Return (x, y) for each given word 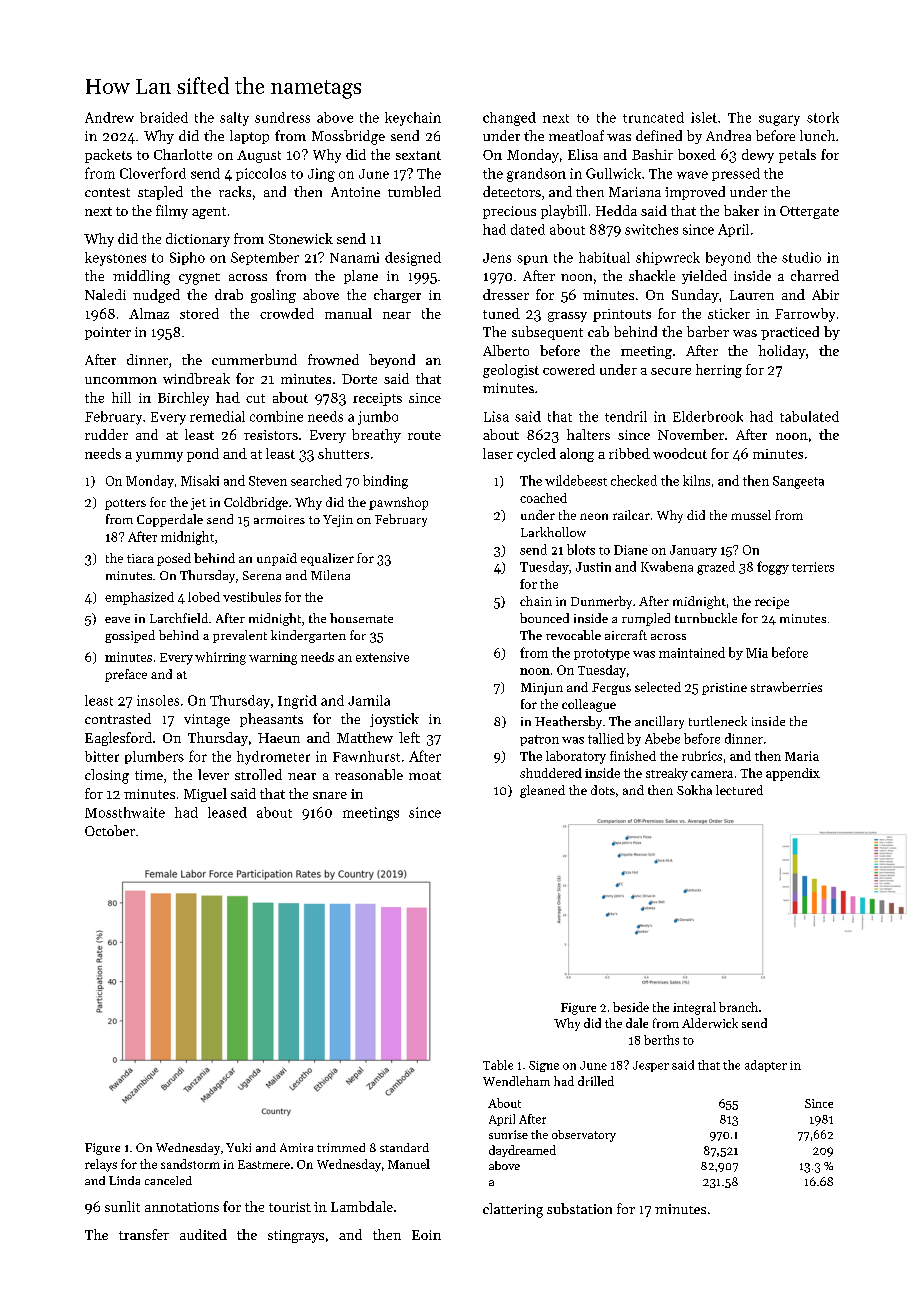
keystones (115, 259)
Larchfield (179, 618)
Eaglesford (118, 739)
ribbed (629, 453)
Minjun (542, 689)
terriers (813, 567)
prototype (602, 654)
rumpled (646, 619)
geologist (511, 371)
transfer (144, 1234)
